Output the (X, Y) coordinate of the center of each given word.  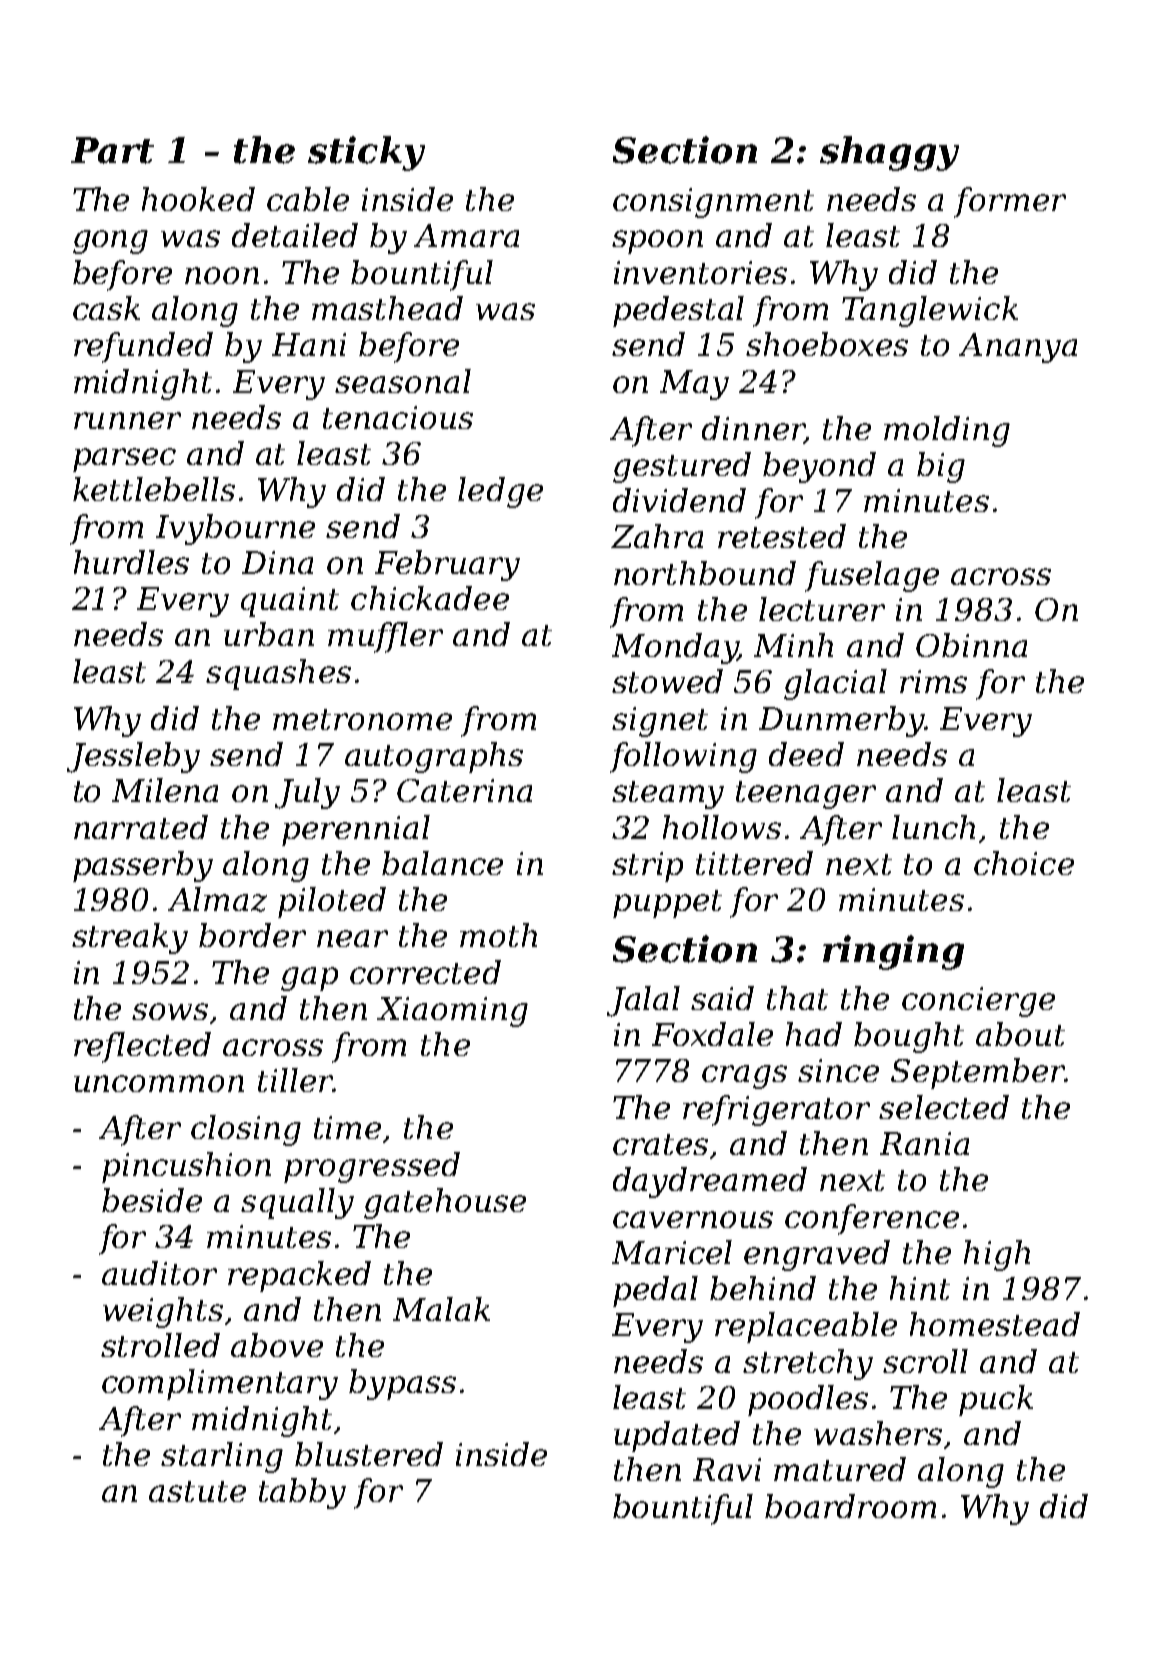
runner (127, 420)
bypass (402, 1384)
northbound (705, 573)
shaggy (889, 153)
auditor (159, 1273)
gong (110, 242)
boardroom (850, 1506)
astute (197, 1491)
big (941, 467)
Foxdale (712, 1034)
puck (996, 1400)
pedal (655, 1291)
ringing (893, 952)
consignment (713, 203)
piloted (332, 902)
